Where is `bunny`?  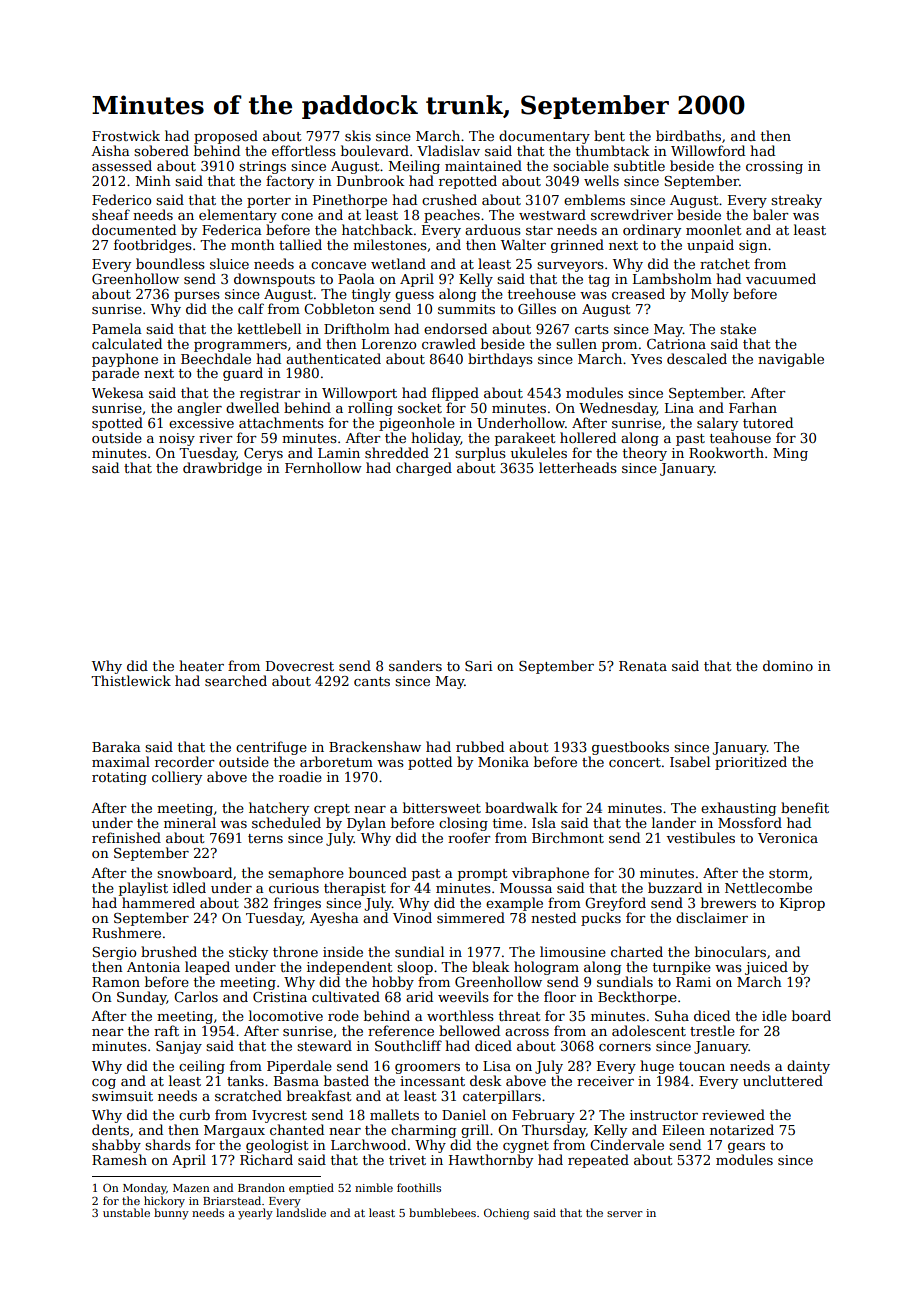
bunny is located at coordinates (171, 1214).
